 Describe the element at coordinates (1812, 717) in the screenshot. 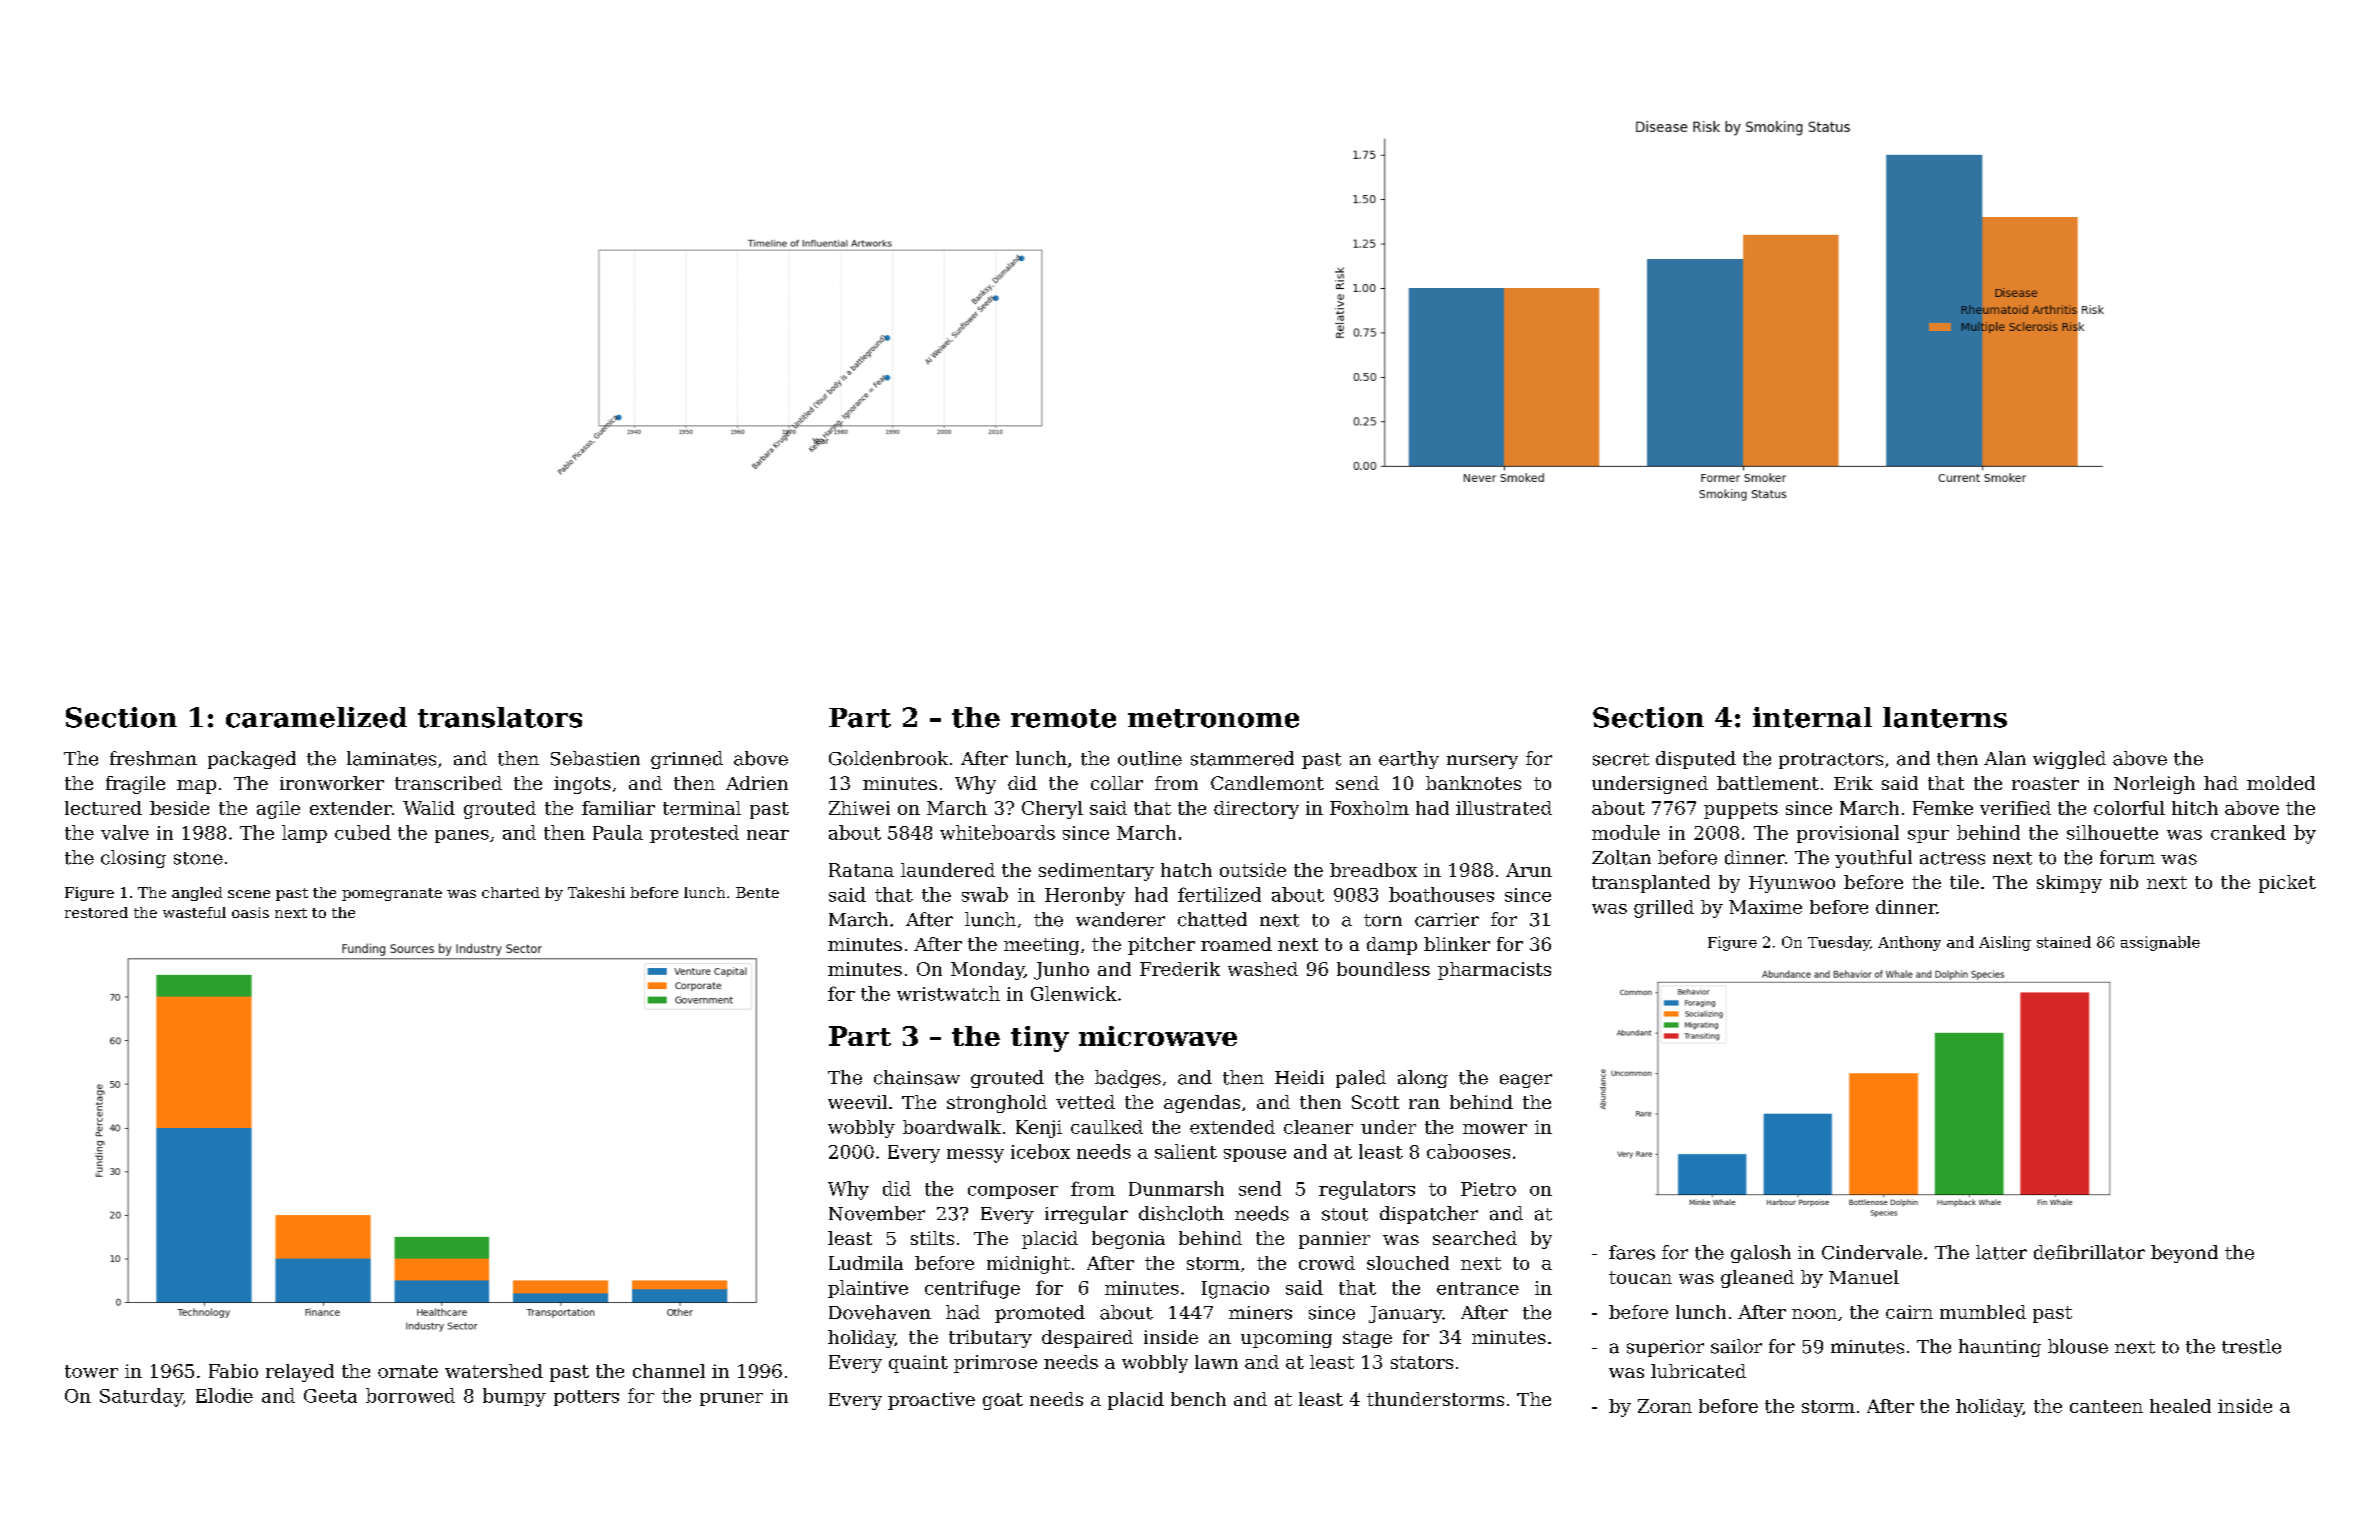

I see `internal` at that location.
